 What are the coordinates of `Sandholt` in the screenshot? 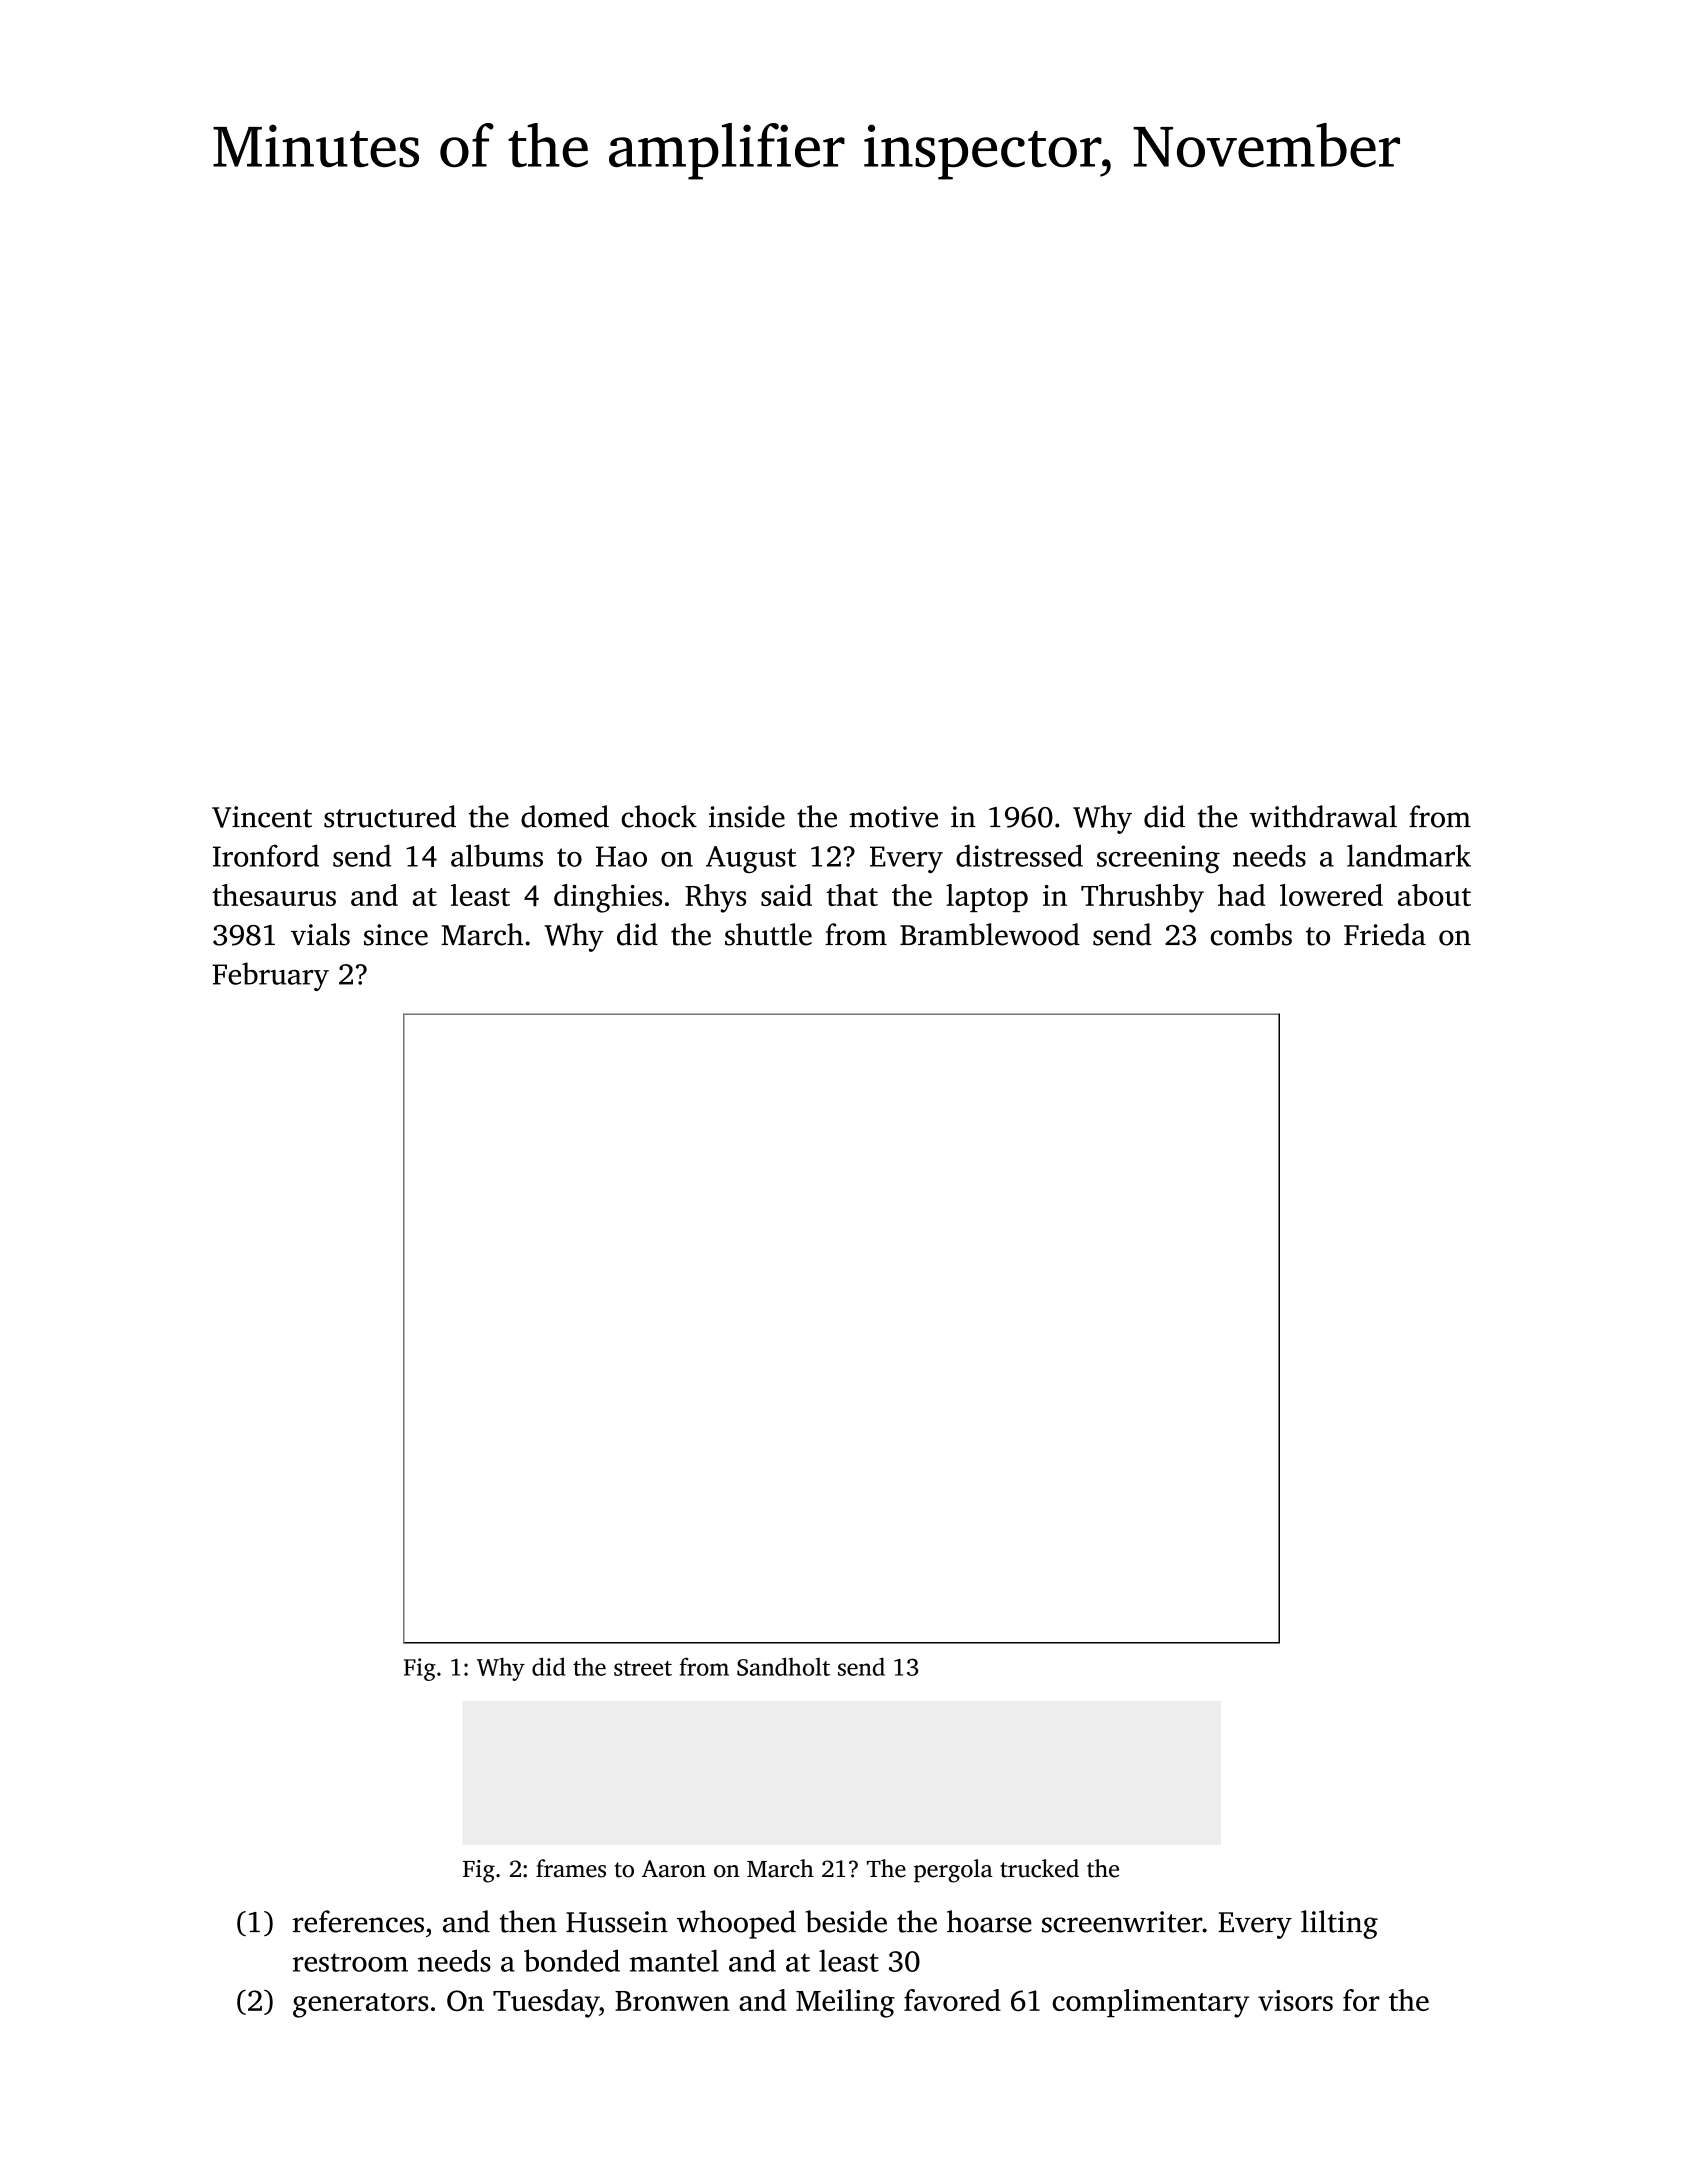 It's located at (783, 1666).
